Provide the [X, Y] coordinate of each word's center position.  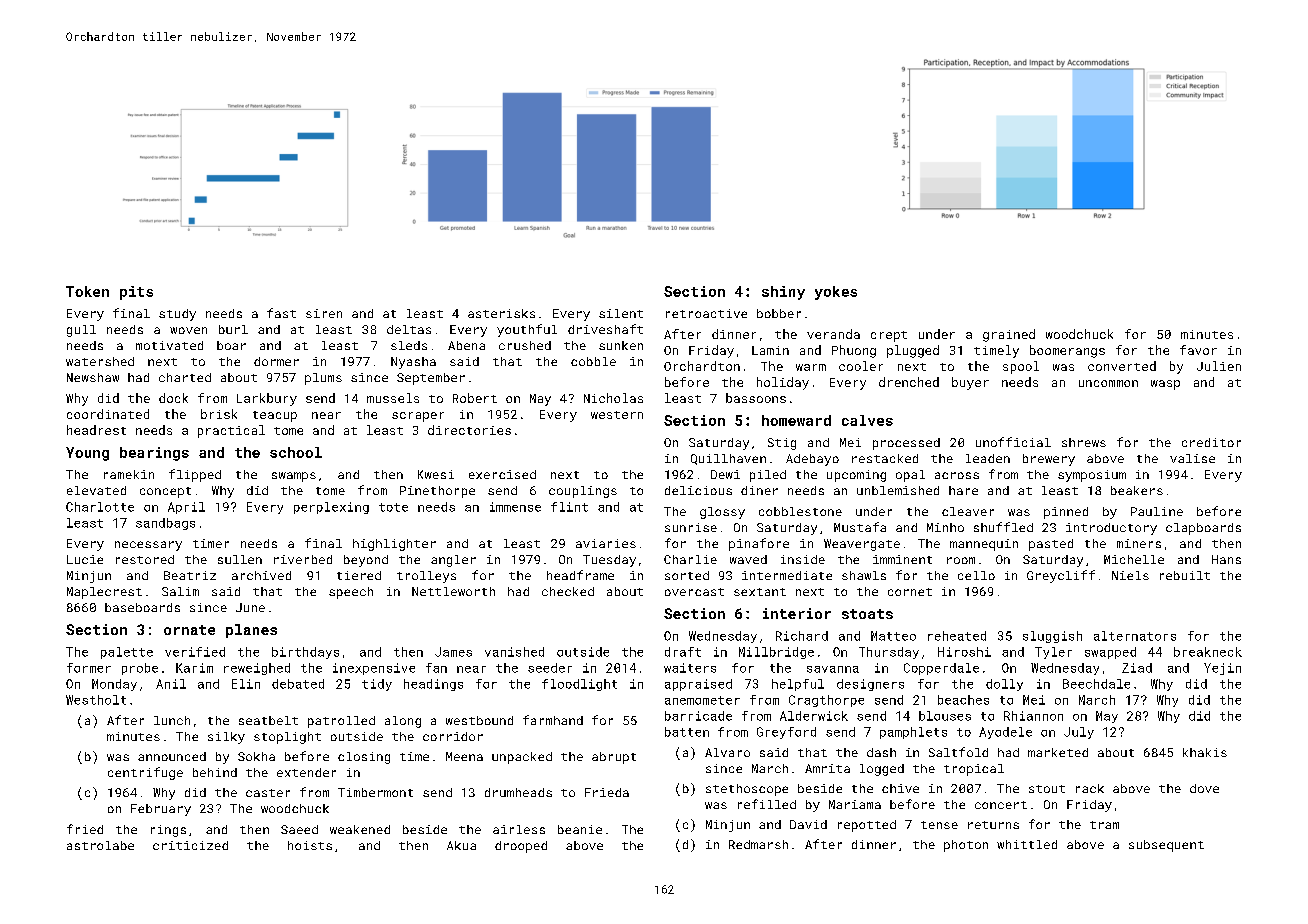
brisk [219, 414]
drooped [521, 847]
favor [1198, 350]
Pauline [1157, 511]
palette [127, 653]
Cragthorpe [826, 701]
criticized [190, 845]
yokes [836, 293]
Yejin [1222, 669]
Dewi [725, 474]
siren [324, 313]
